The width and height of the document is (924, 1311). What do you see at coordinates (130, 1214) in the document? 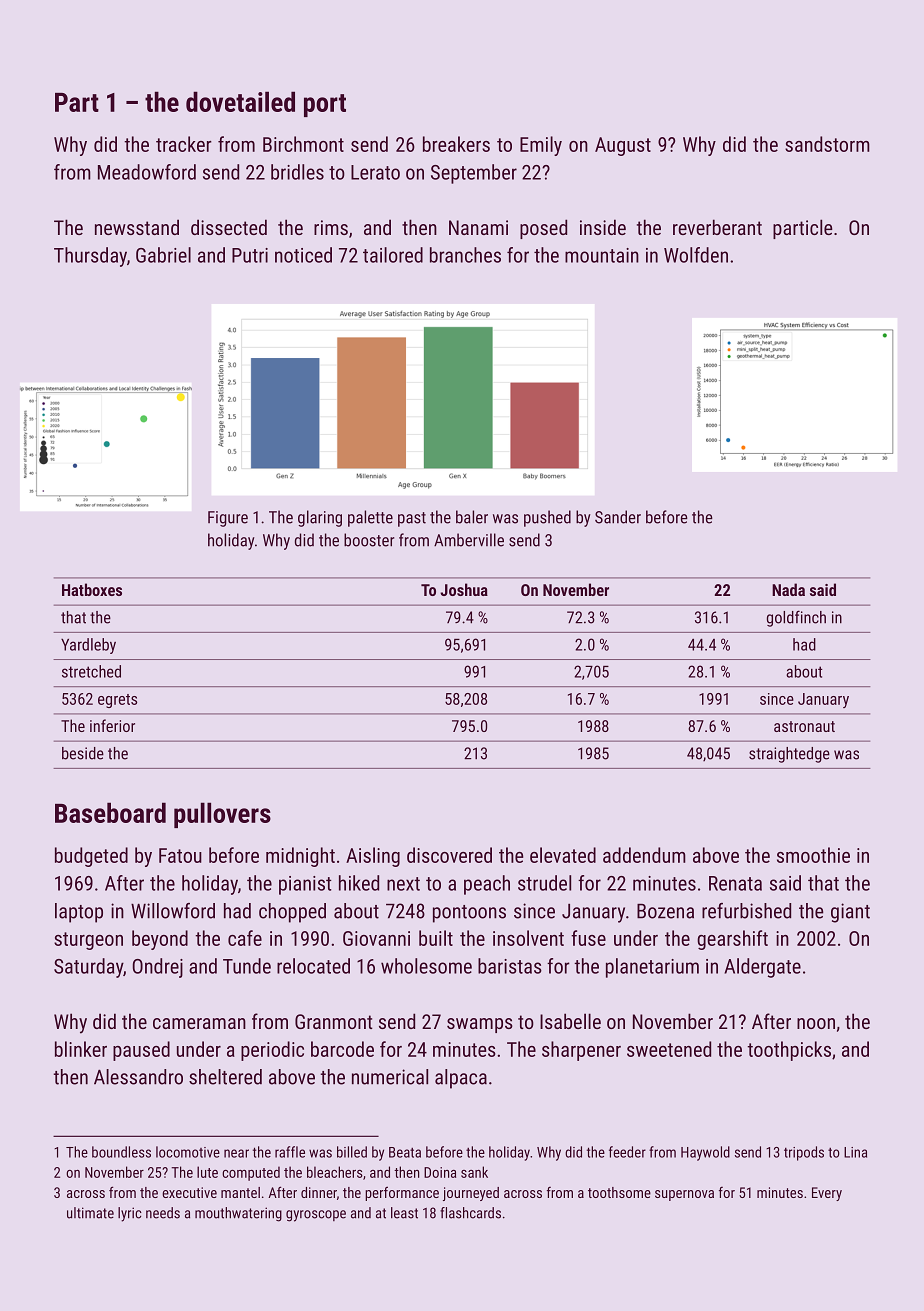
I see `lyric` at bounding box center [130, 1214].
